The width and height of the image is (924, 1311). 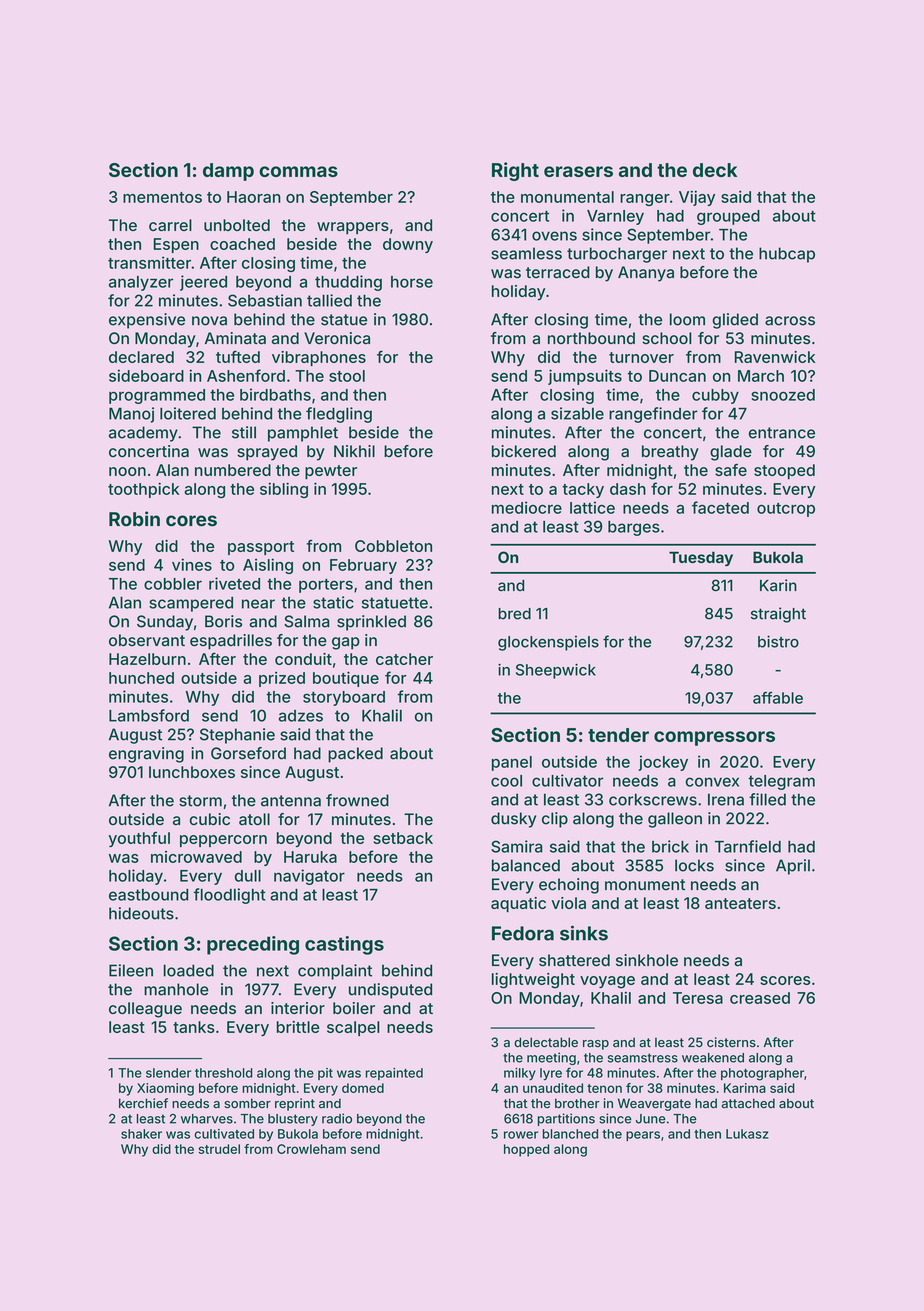 I want to click on outcrop, so click(x=786, y=510).
